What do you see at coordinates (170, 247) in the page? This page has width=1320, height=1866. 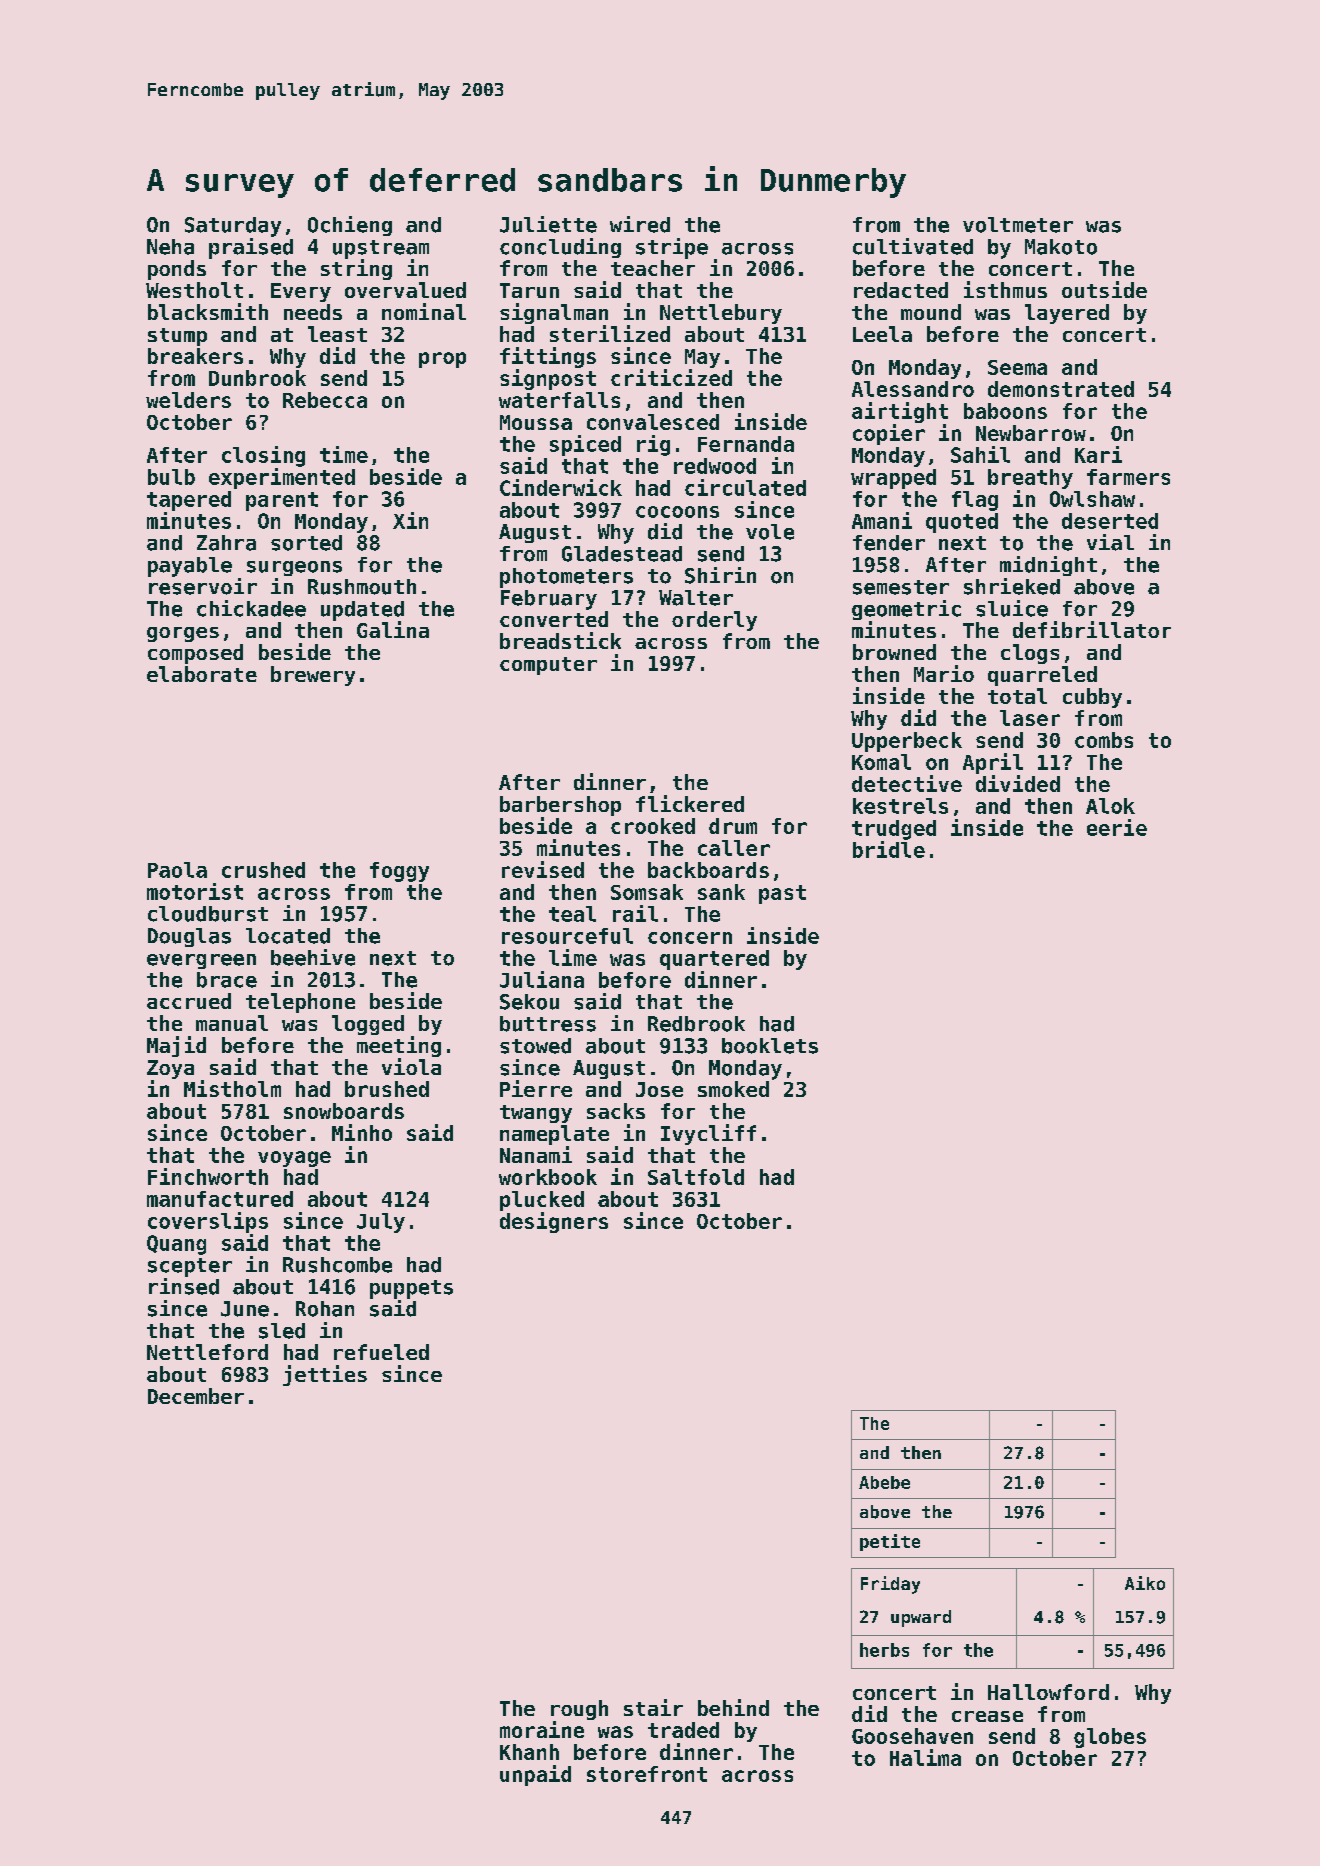 I see `Neha` at bounding box center [170, 247].
